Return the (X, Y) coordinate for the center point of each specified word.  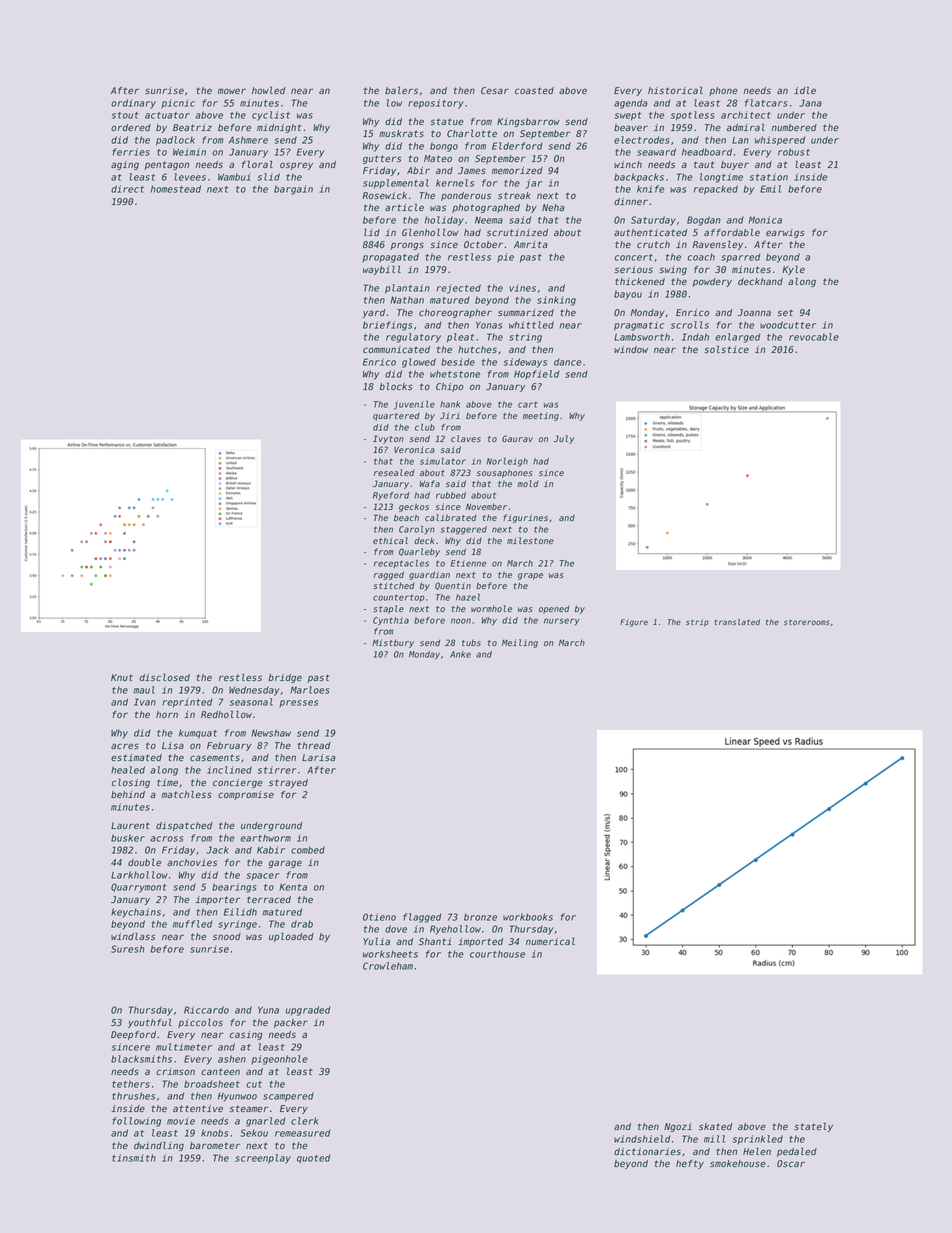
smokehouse (738, 1163)
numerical (550, 941)
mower (232, 91)
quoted (313, 1158)
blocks (396, 386)
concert (634, 257)
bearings (234, 888)
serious (634, 269)
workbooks (528, 917)
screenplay (263, 1159)
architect (746, 115)
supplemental (396, 184)
